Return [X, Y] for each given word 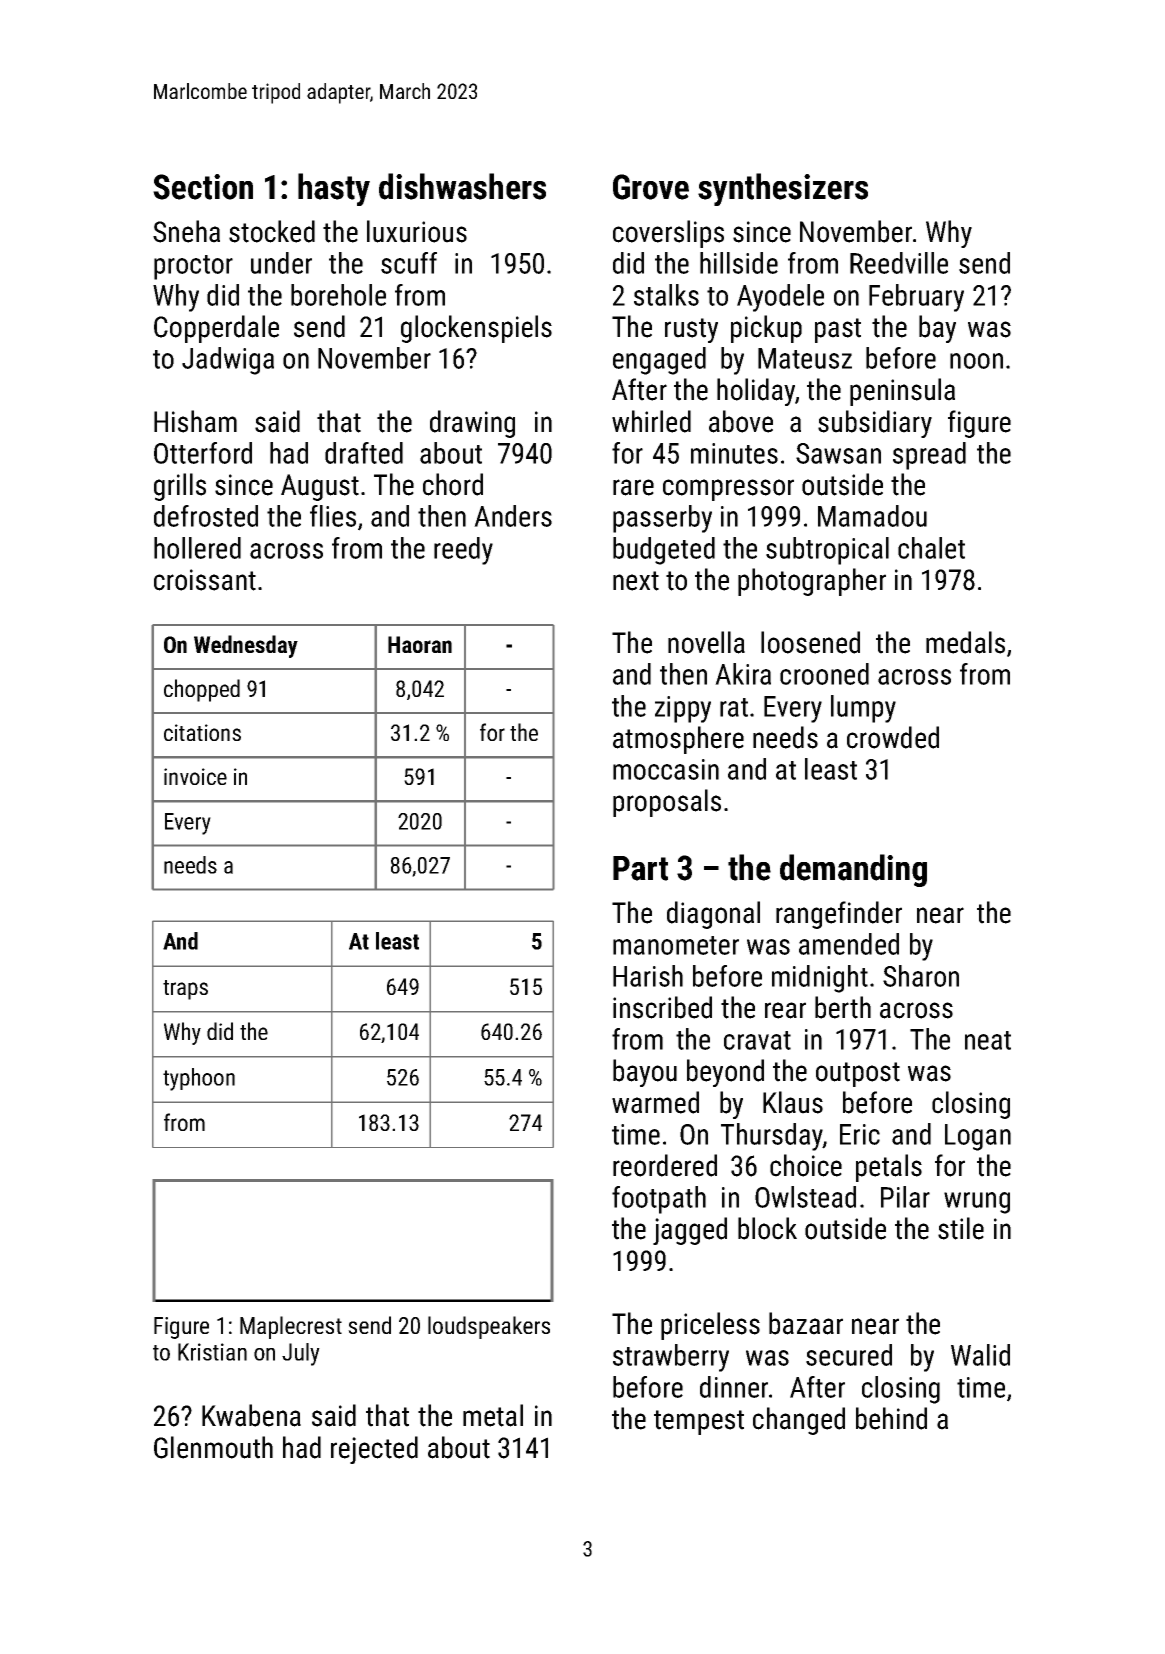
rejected [374, 1450]
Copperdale [216, 329]
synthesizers [783, 189]
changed [799, 1421]
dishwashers [462, 186]
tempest [699, 1422]
